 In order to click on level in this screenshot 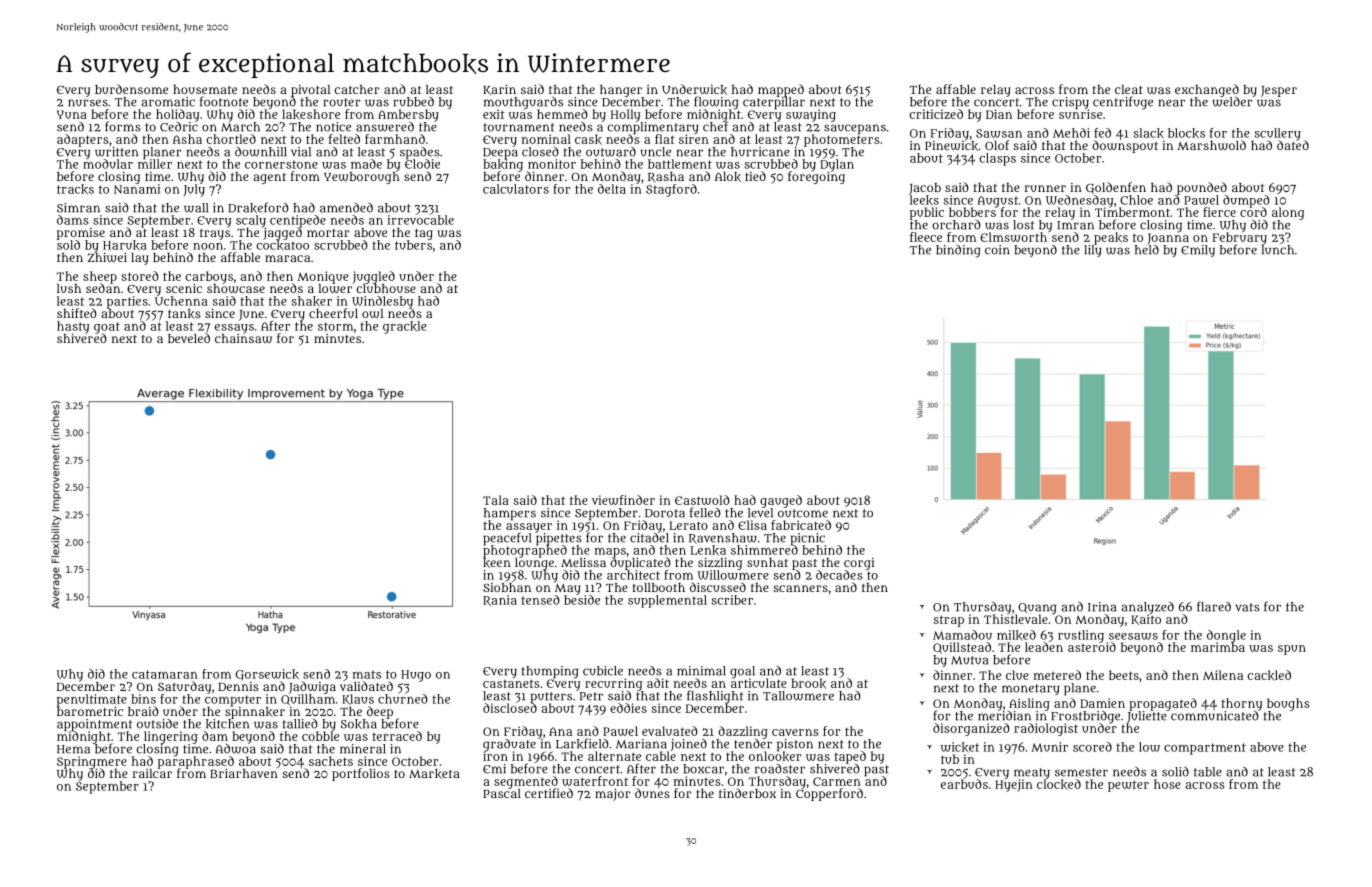, I will do `click(760, 513)`.
